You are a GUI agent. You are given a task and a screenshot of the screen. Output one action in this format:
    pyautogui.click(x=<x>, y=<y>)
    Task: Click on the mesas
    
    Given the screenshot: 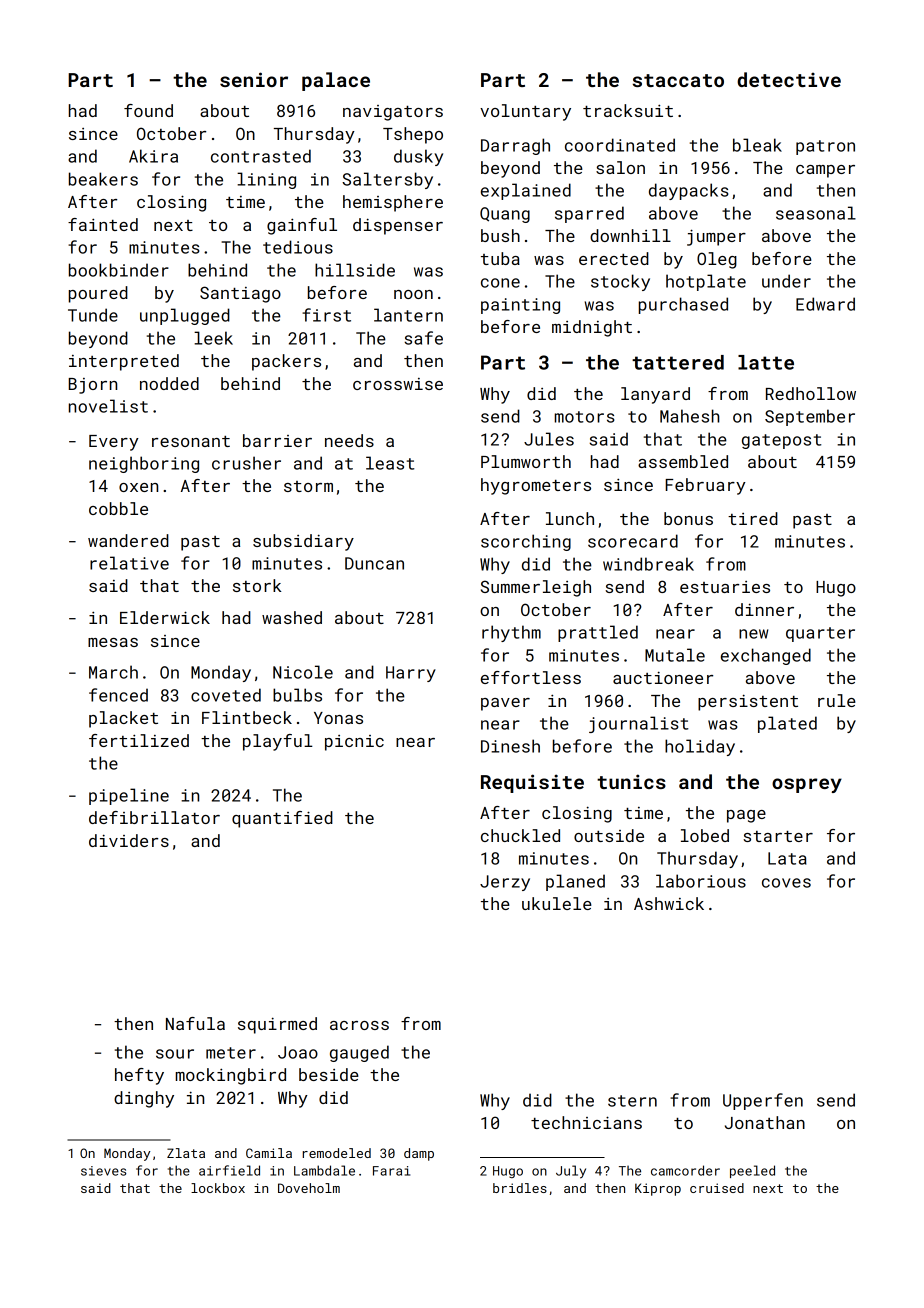 What is the action you would take?
    pyautogui.click(x=113, y=642)
